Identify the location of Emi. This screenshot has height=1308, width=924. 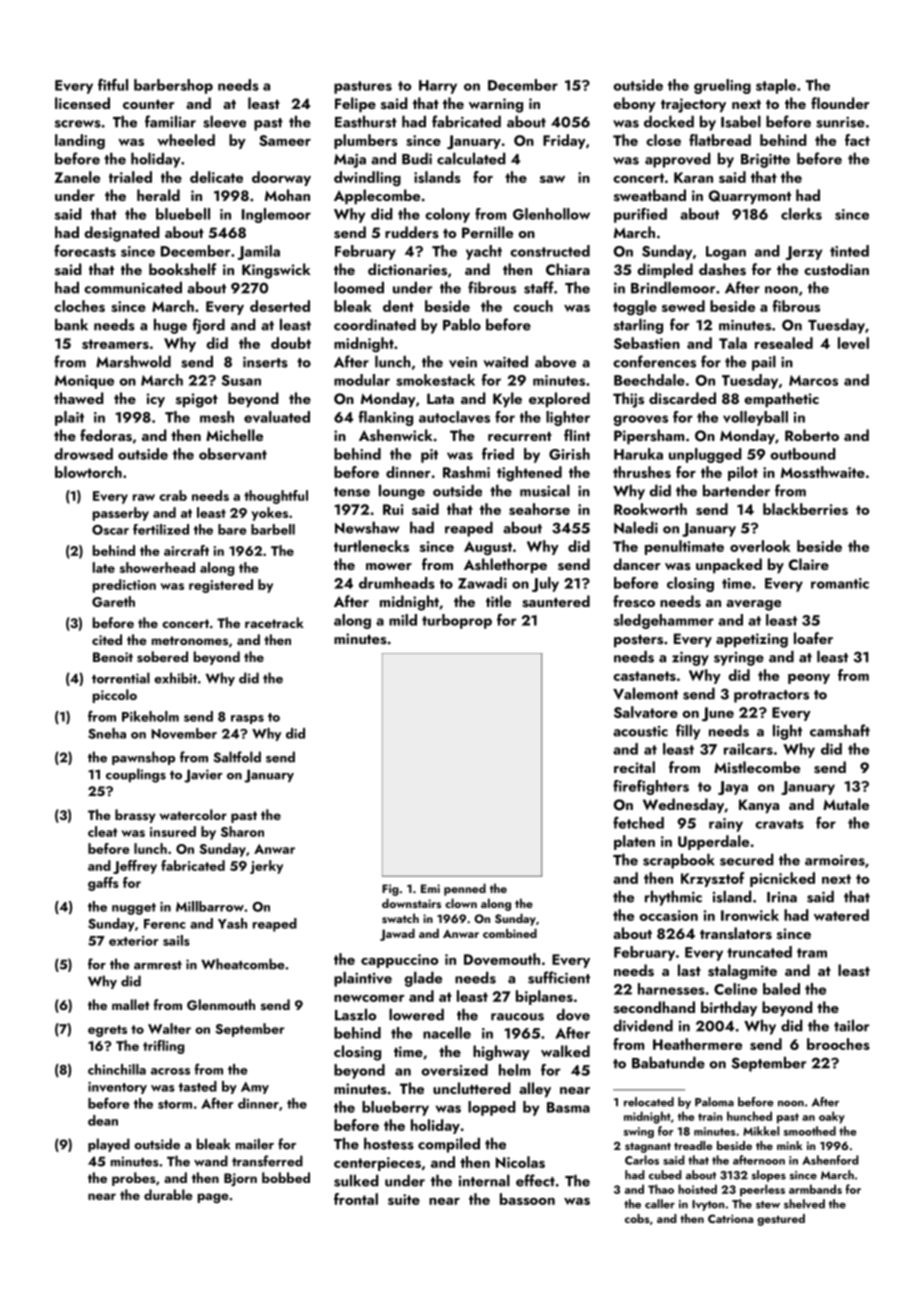
(430, 888).
